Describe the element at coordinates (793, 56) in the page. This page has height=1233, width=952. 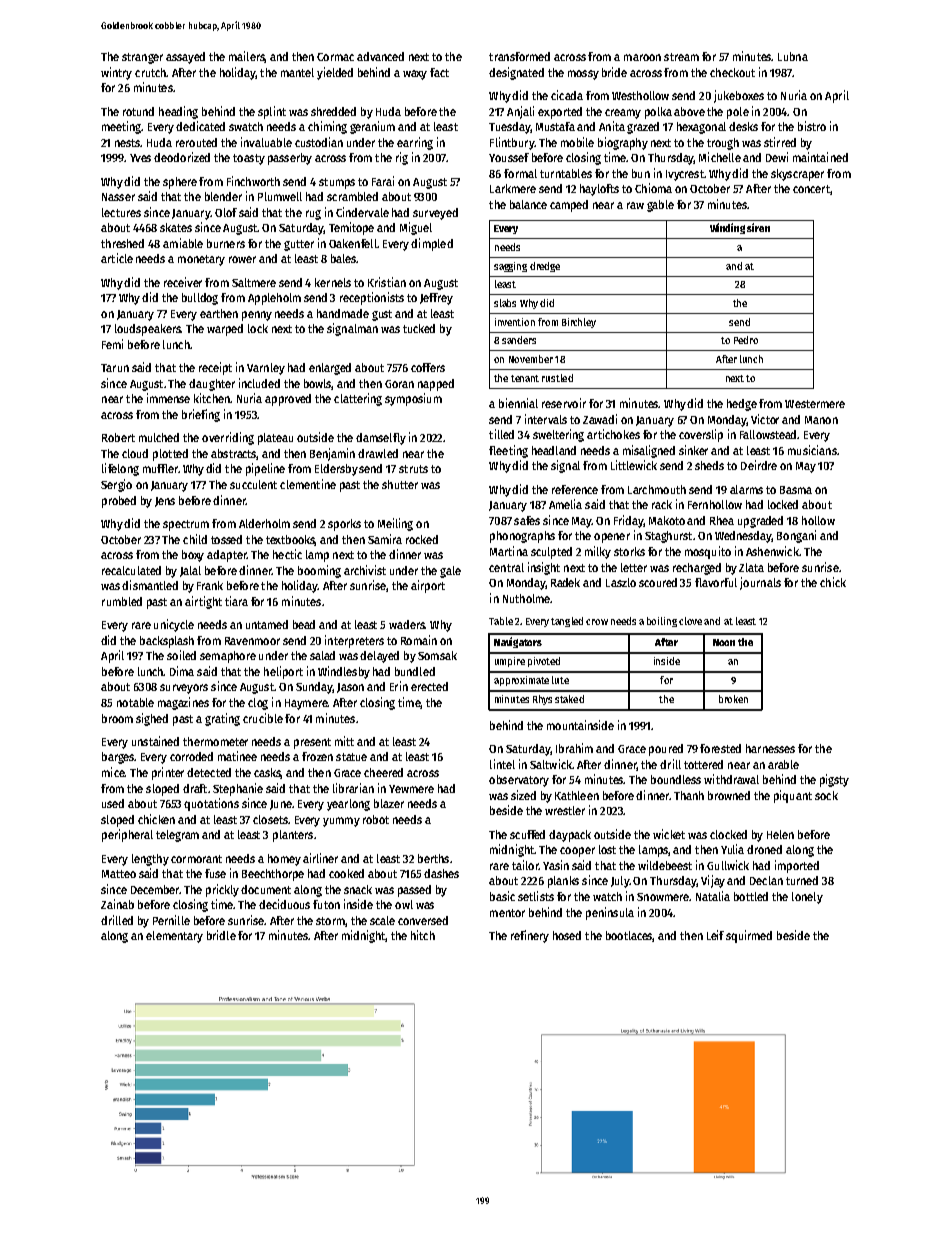
I see `Lubna` at that location.
